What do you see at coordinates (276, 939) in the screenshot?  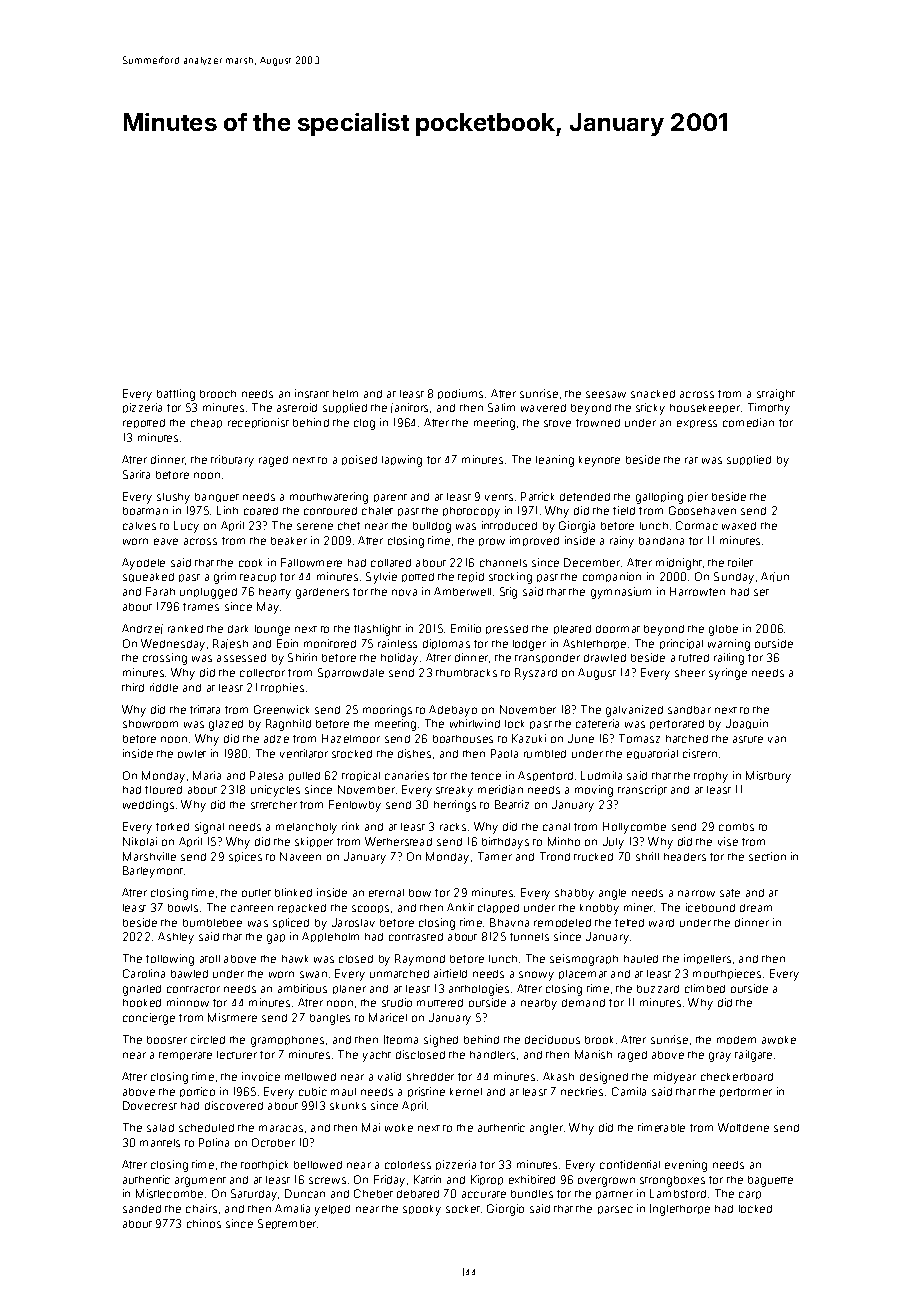 I see `gap` at bounding box center [276, 939].
